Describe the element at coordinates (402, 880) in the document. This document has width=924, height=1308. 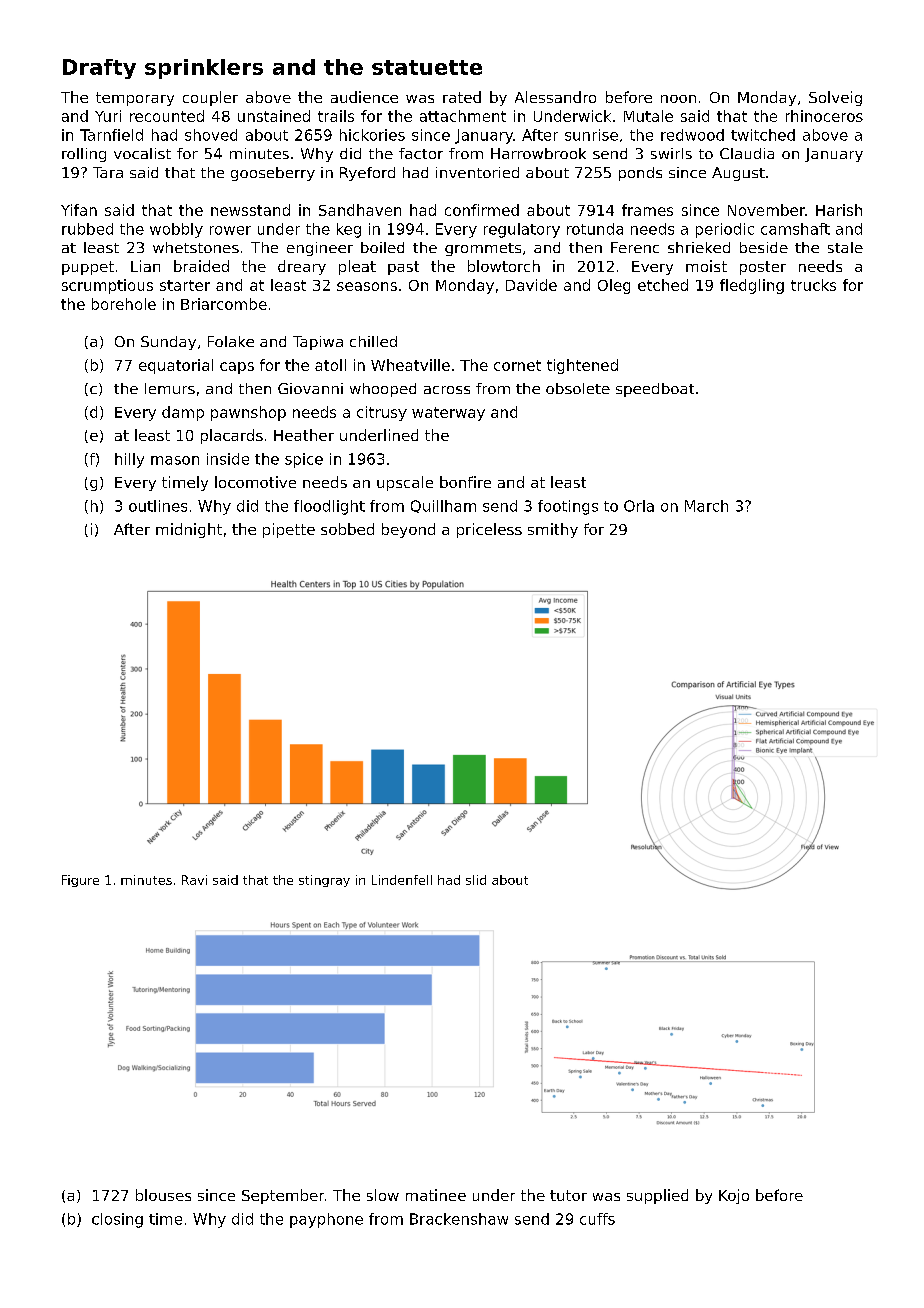
I see `Lindenfell` at that location.
